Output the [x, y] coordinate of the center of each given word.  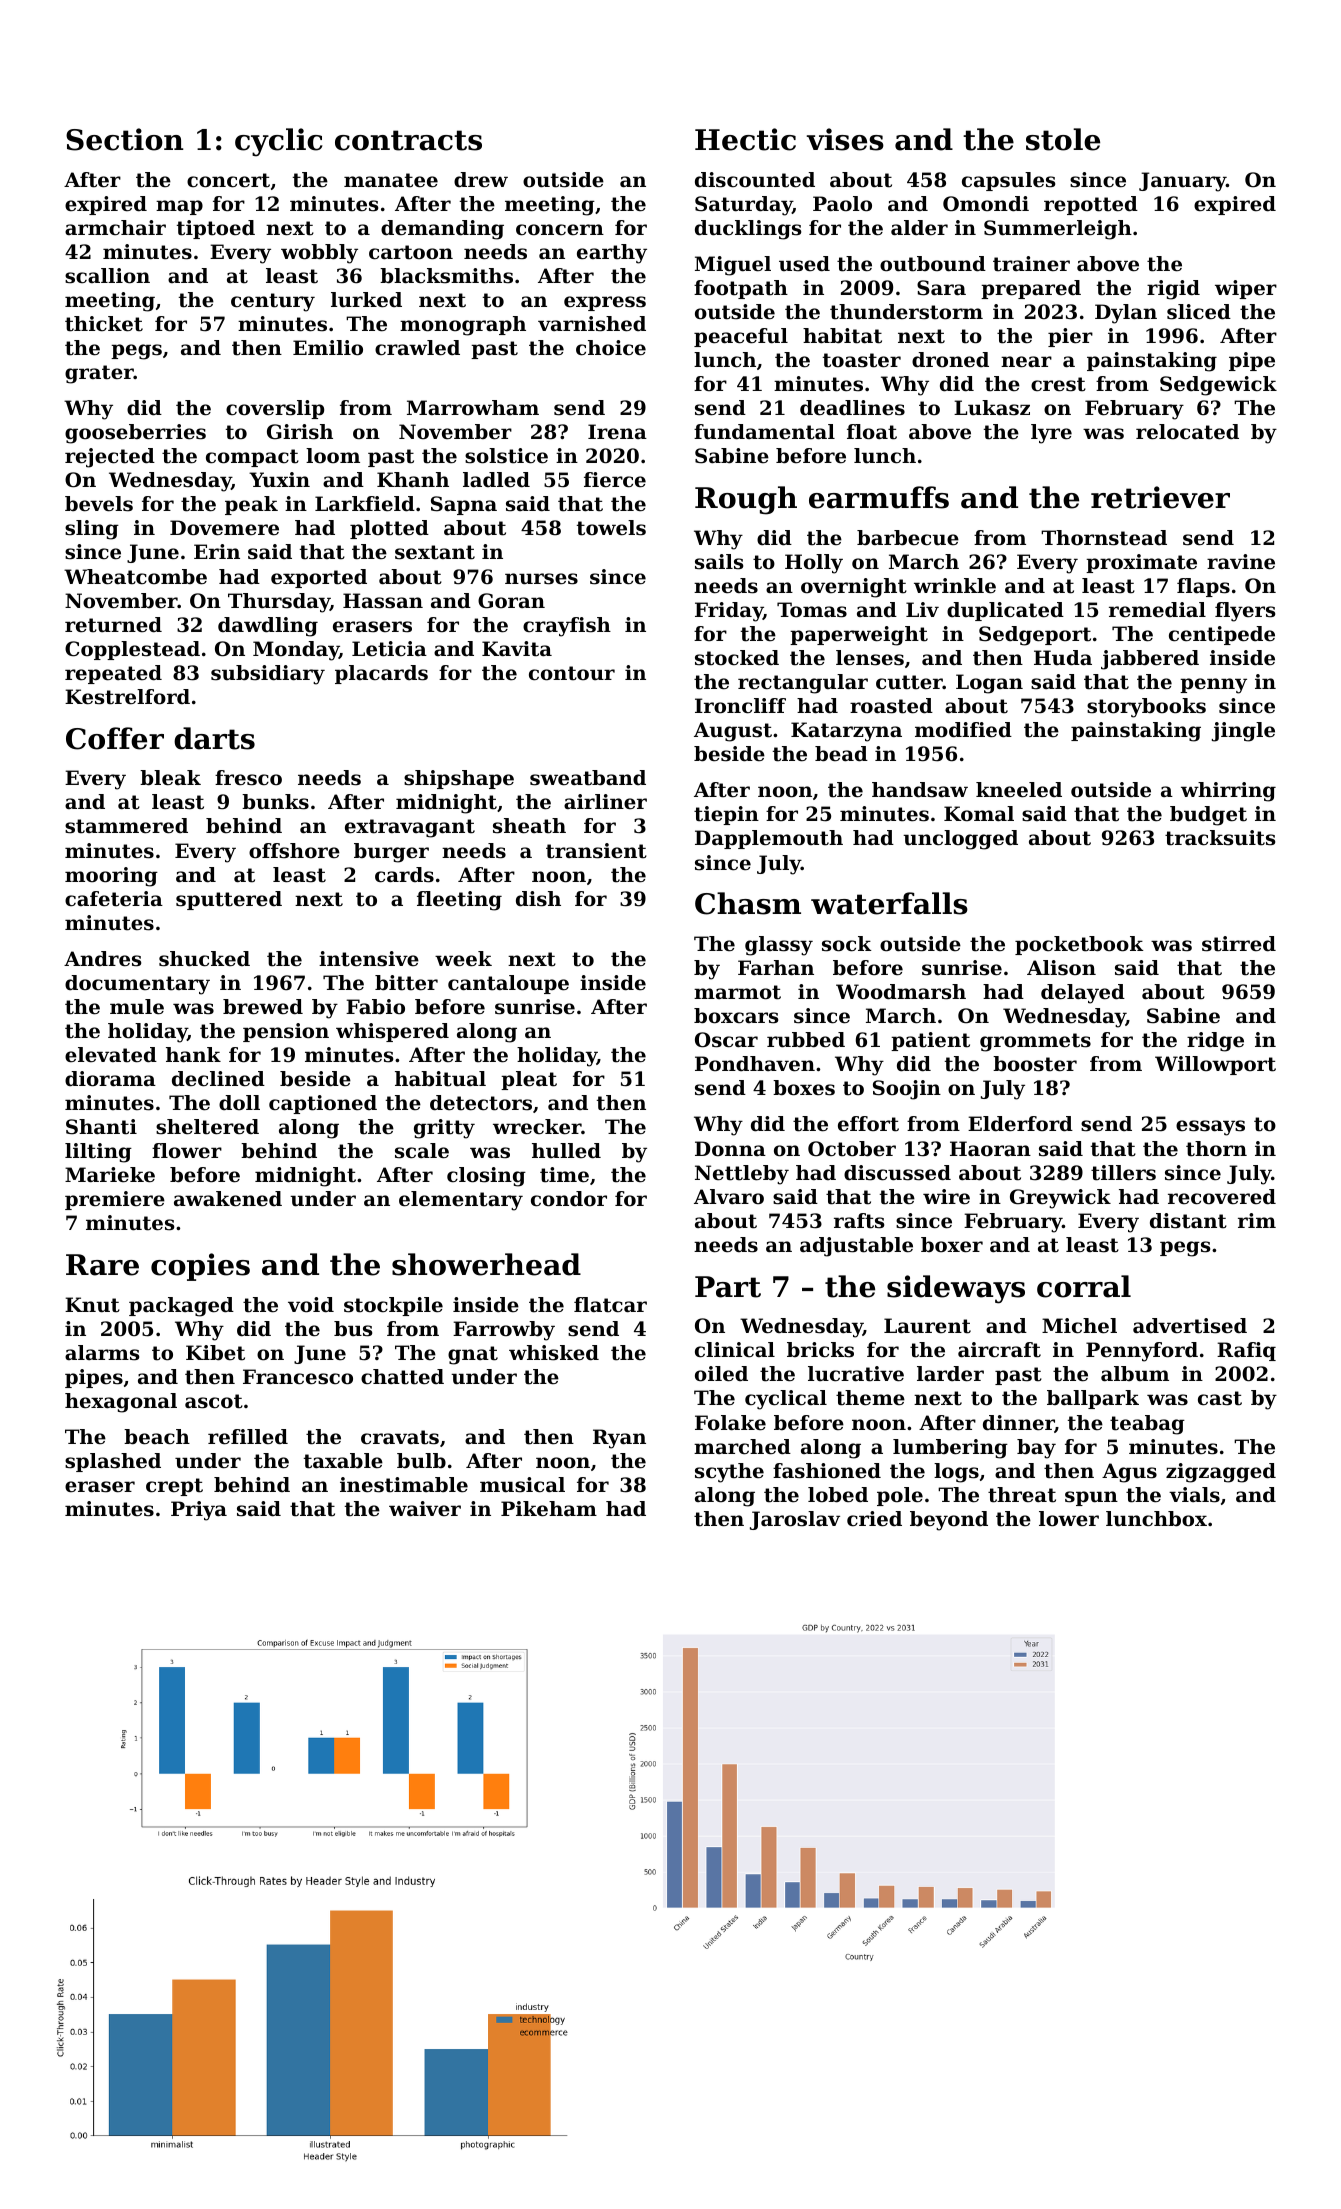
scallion [107, 276]
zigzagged [1221, 1473]
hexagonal [121, 1403]
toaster [862, 360]
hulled [566, 1151]
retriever [1160, 497]
